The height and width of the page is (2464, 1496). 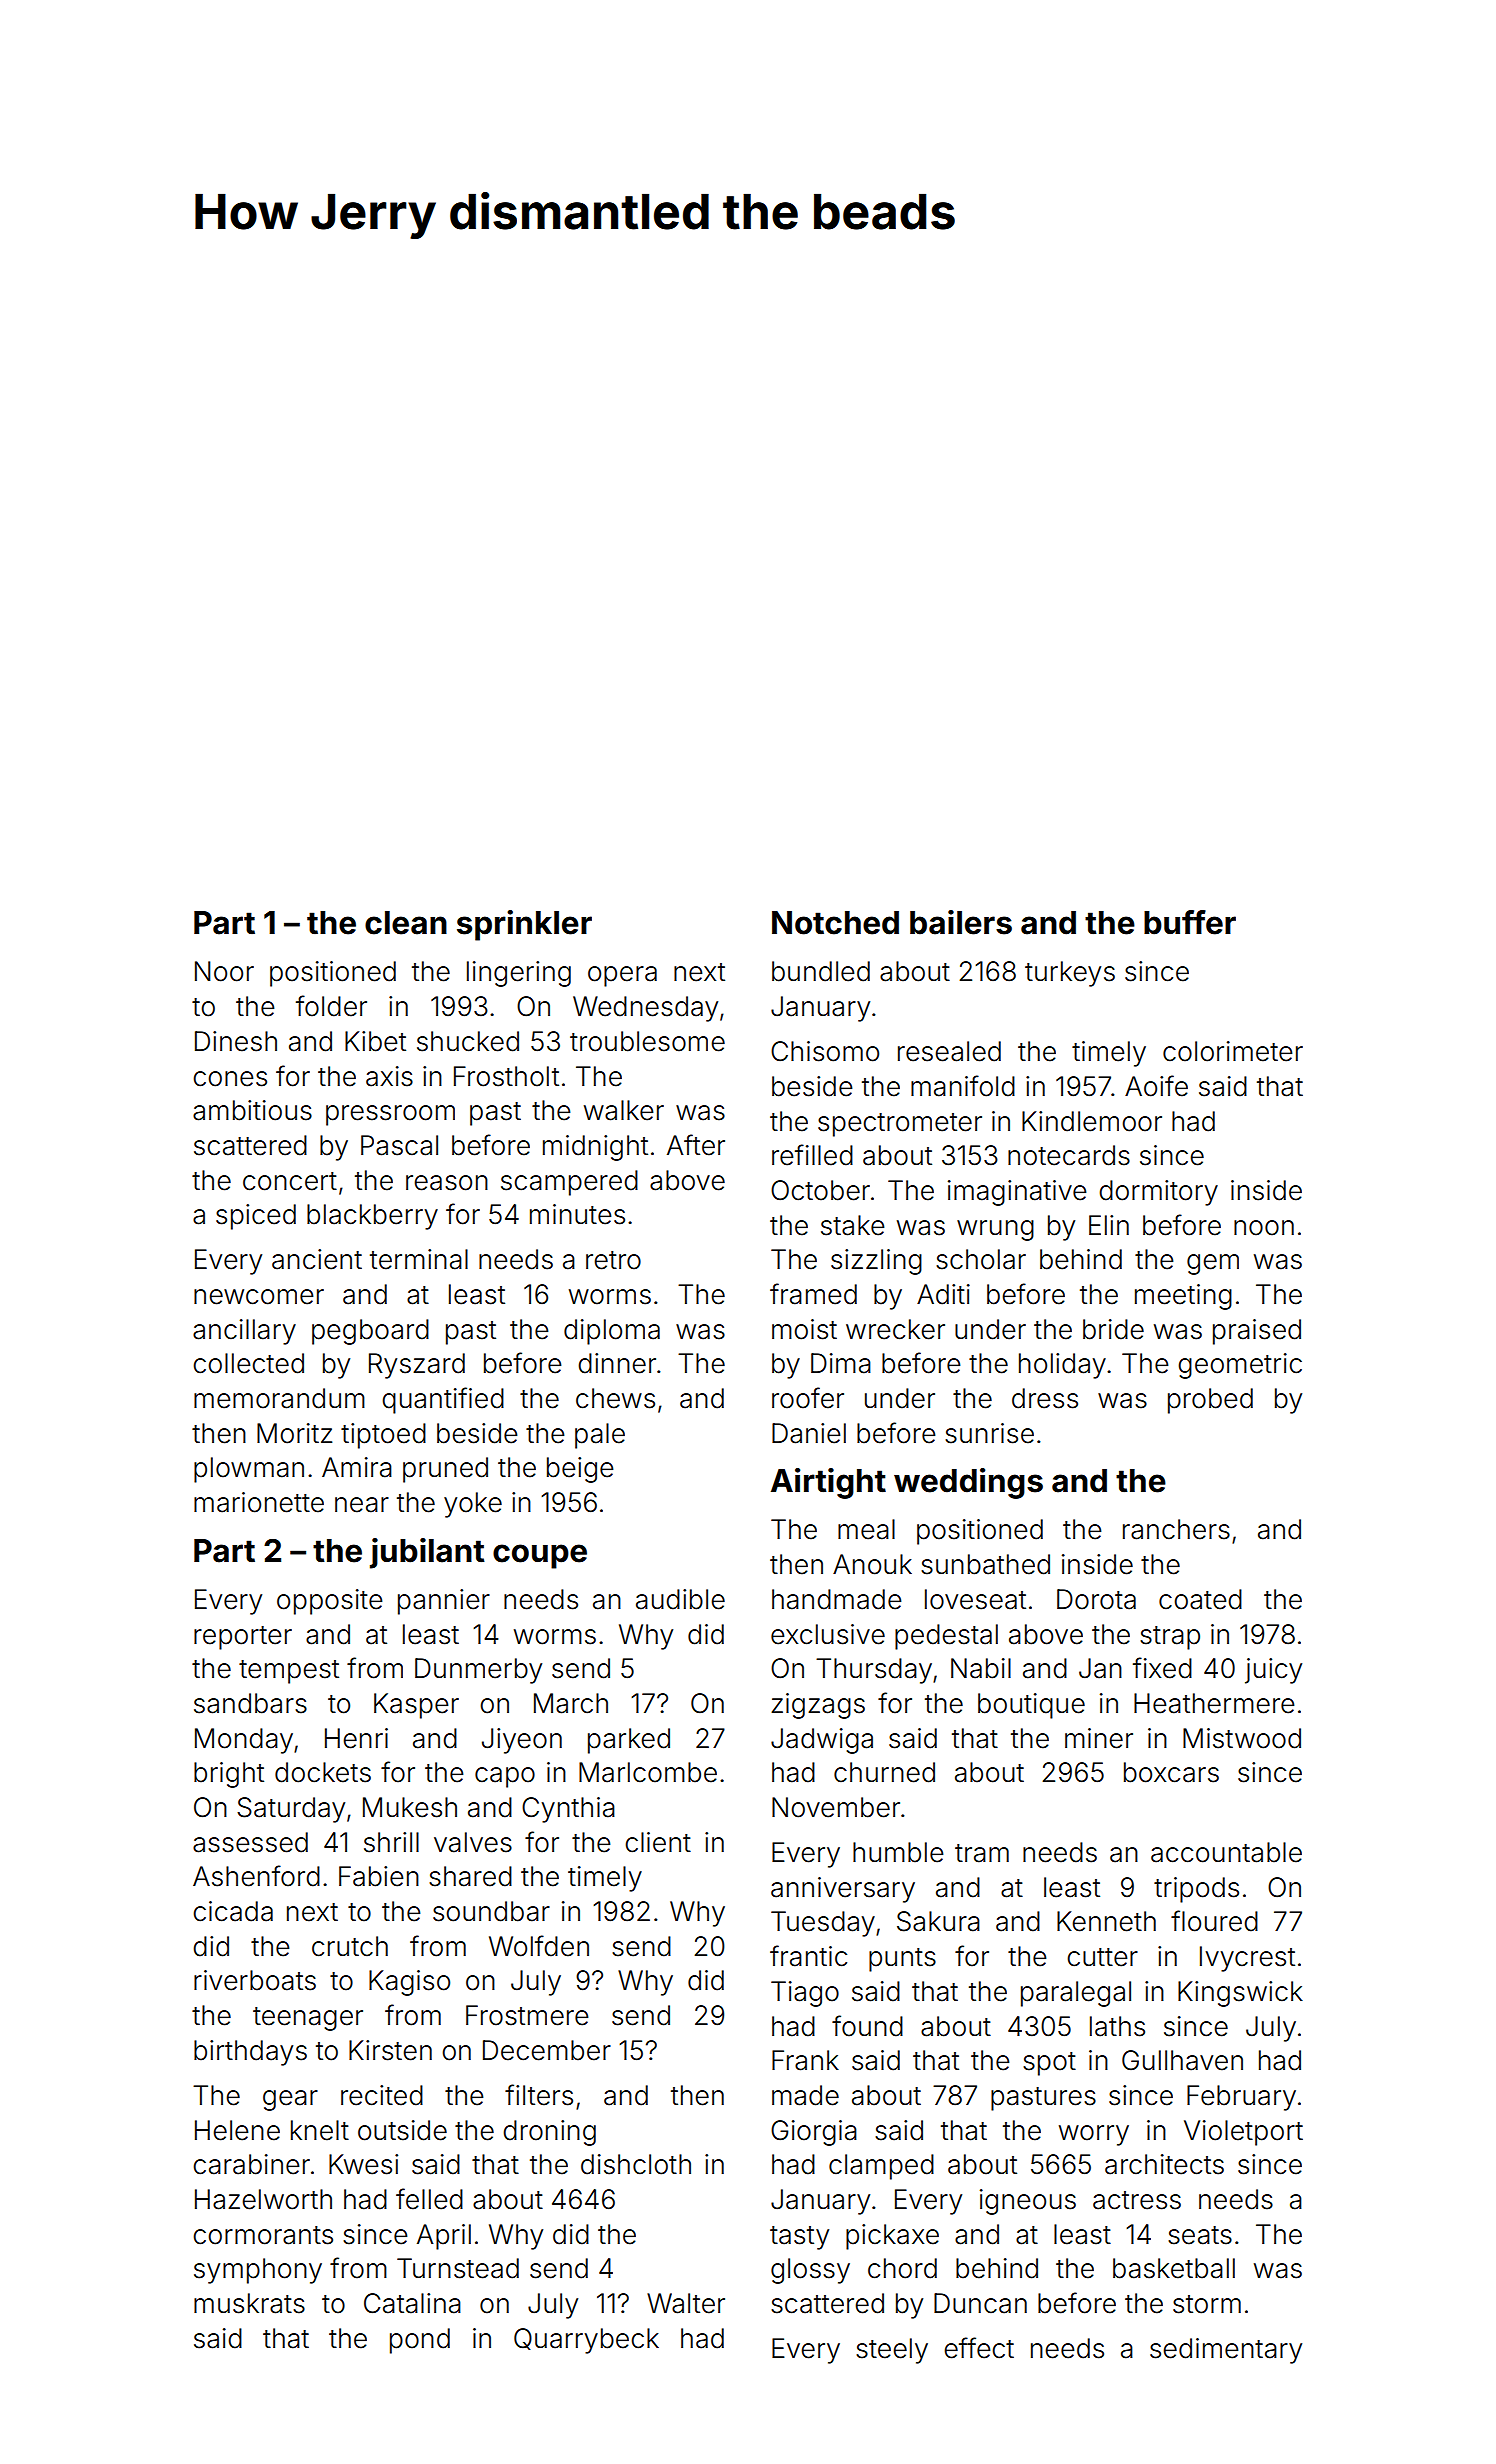 What do you see at coordinates (524, 925) in the page?
I see `sprinkler` at bounding box center [524, 925].
